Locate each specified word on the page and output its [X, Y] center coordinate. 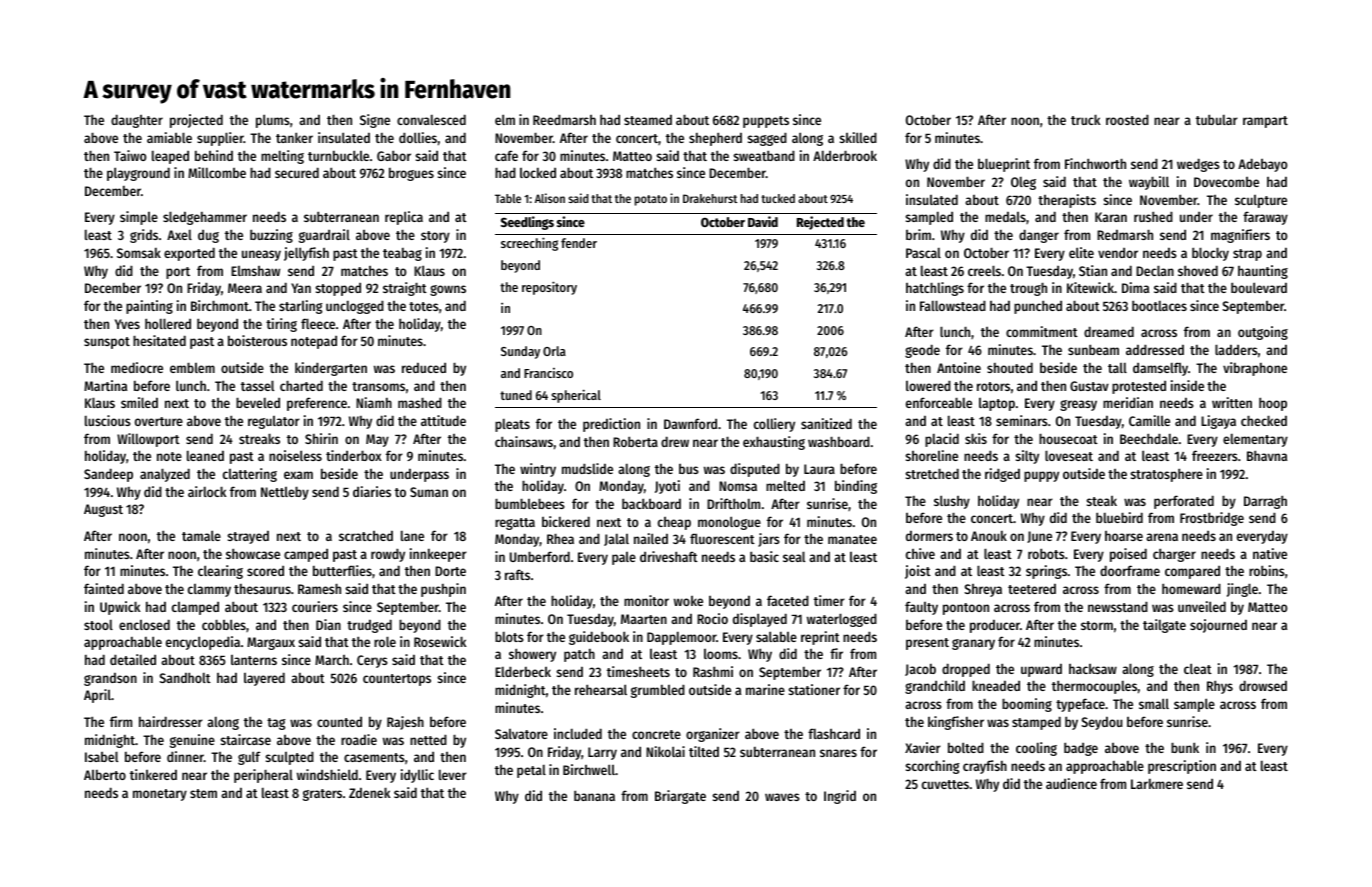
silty [1027, 457]
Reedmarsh [564, 120]
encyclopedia [203, 643]
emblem [192, 368]
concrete [656, 734]
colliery [774, 425]
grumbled [658, 691]
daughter [137, 121]
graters [322, 795]
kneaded [996, 685]
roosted [1127, 120]
